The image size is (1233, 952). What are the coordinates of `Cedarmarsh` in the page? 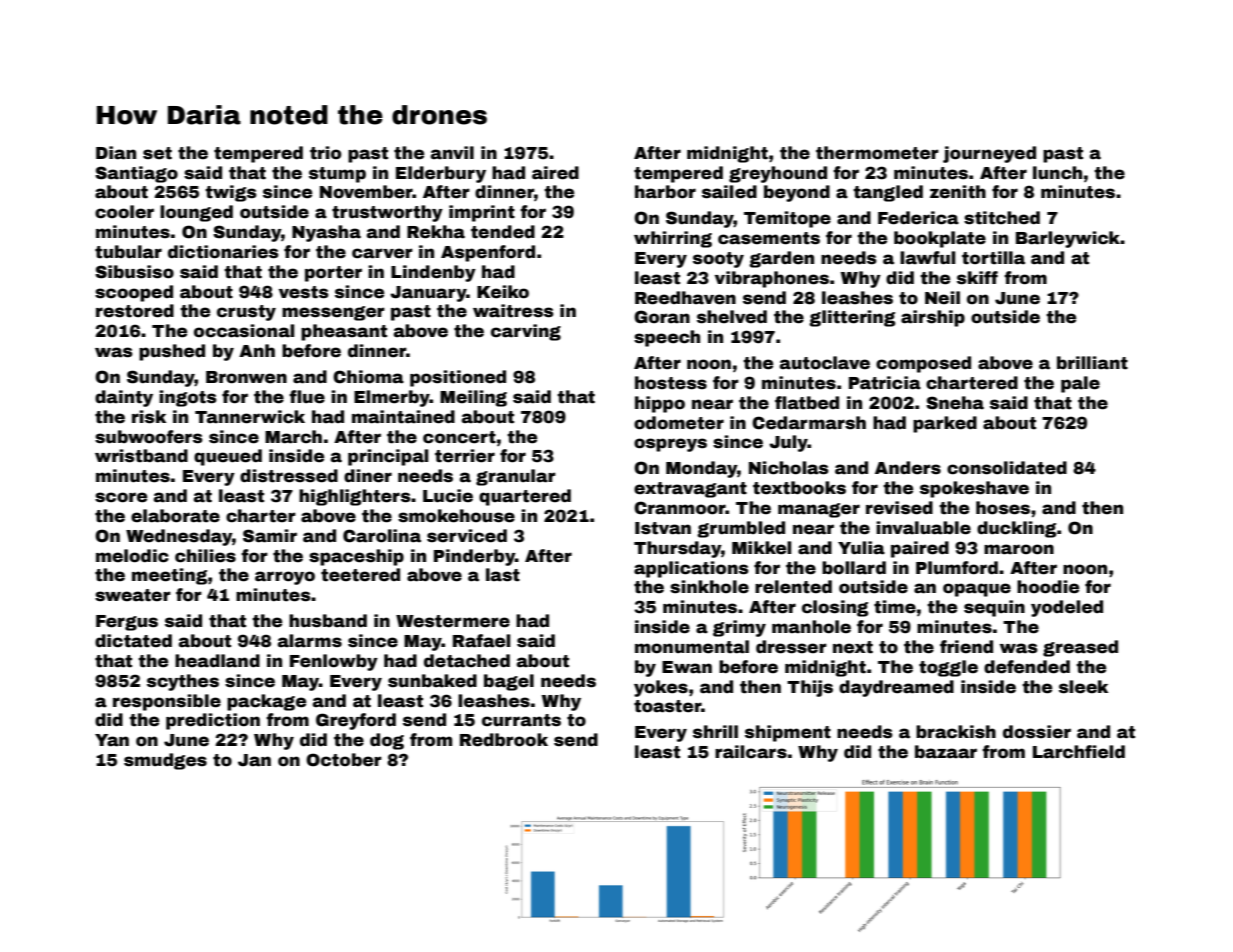 It's located at (809, 423).
